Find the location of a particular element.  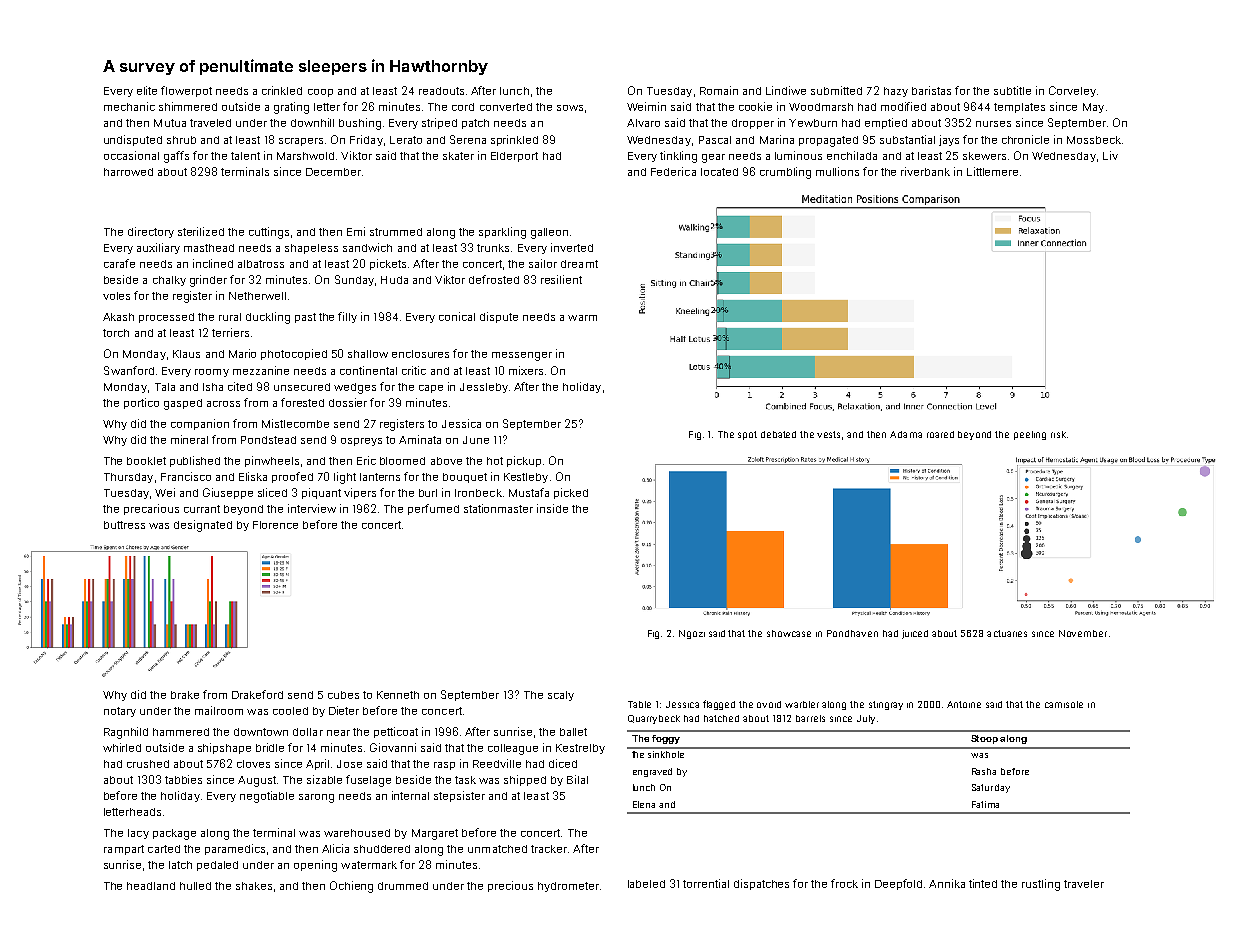

hydrometer is located at coordinates (568, 887).
